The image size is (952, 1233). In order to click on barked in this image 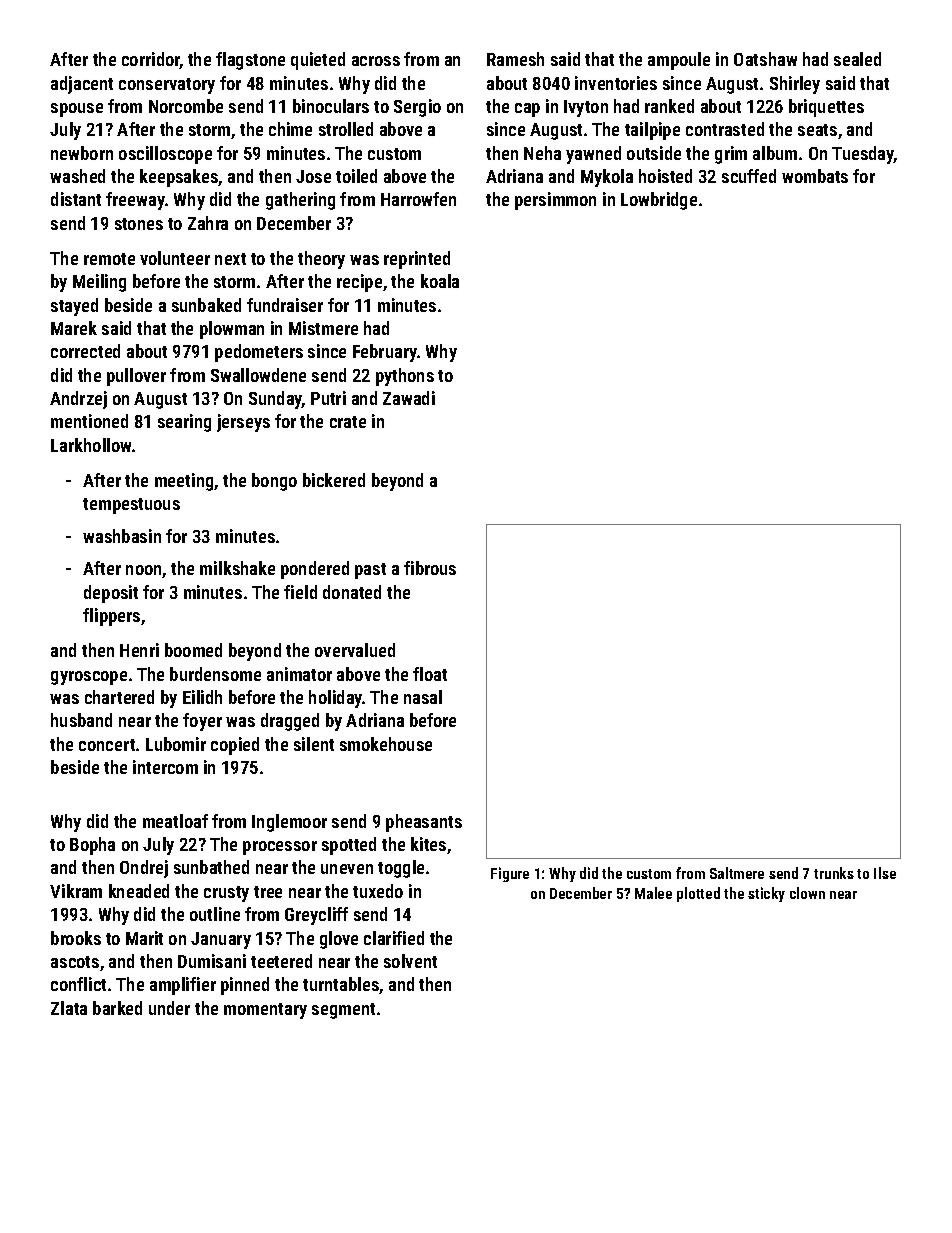, I will do `click(117, 1008)`.
